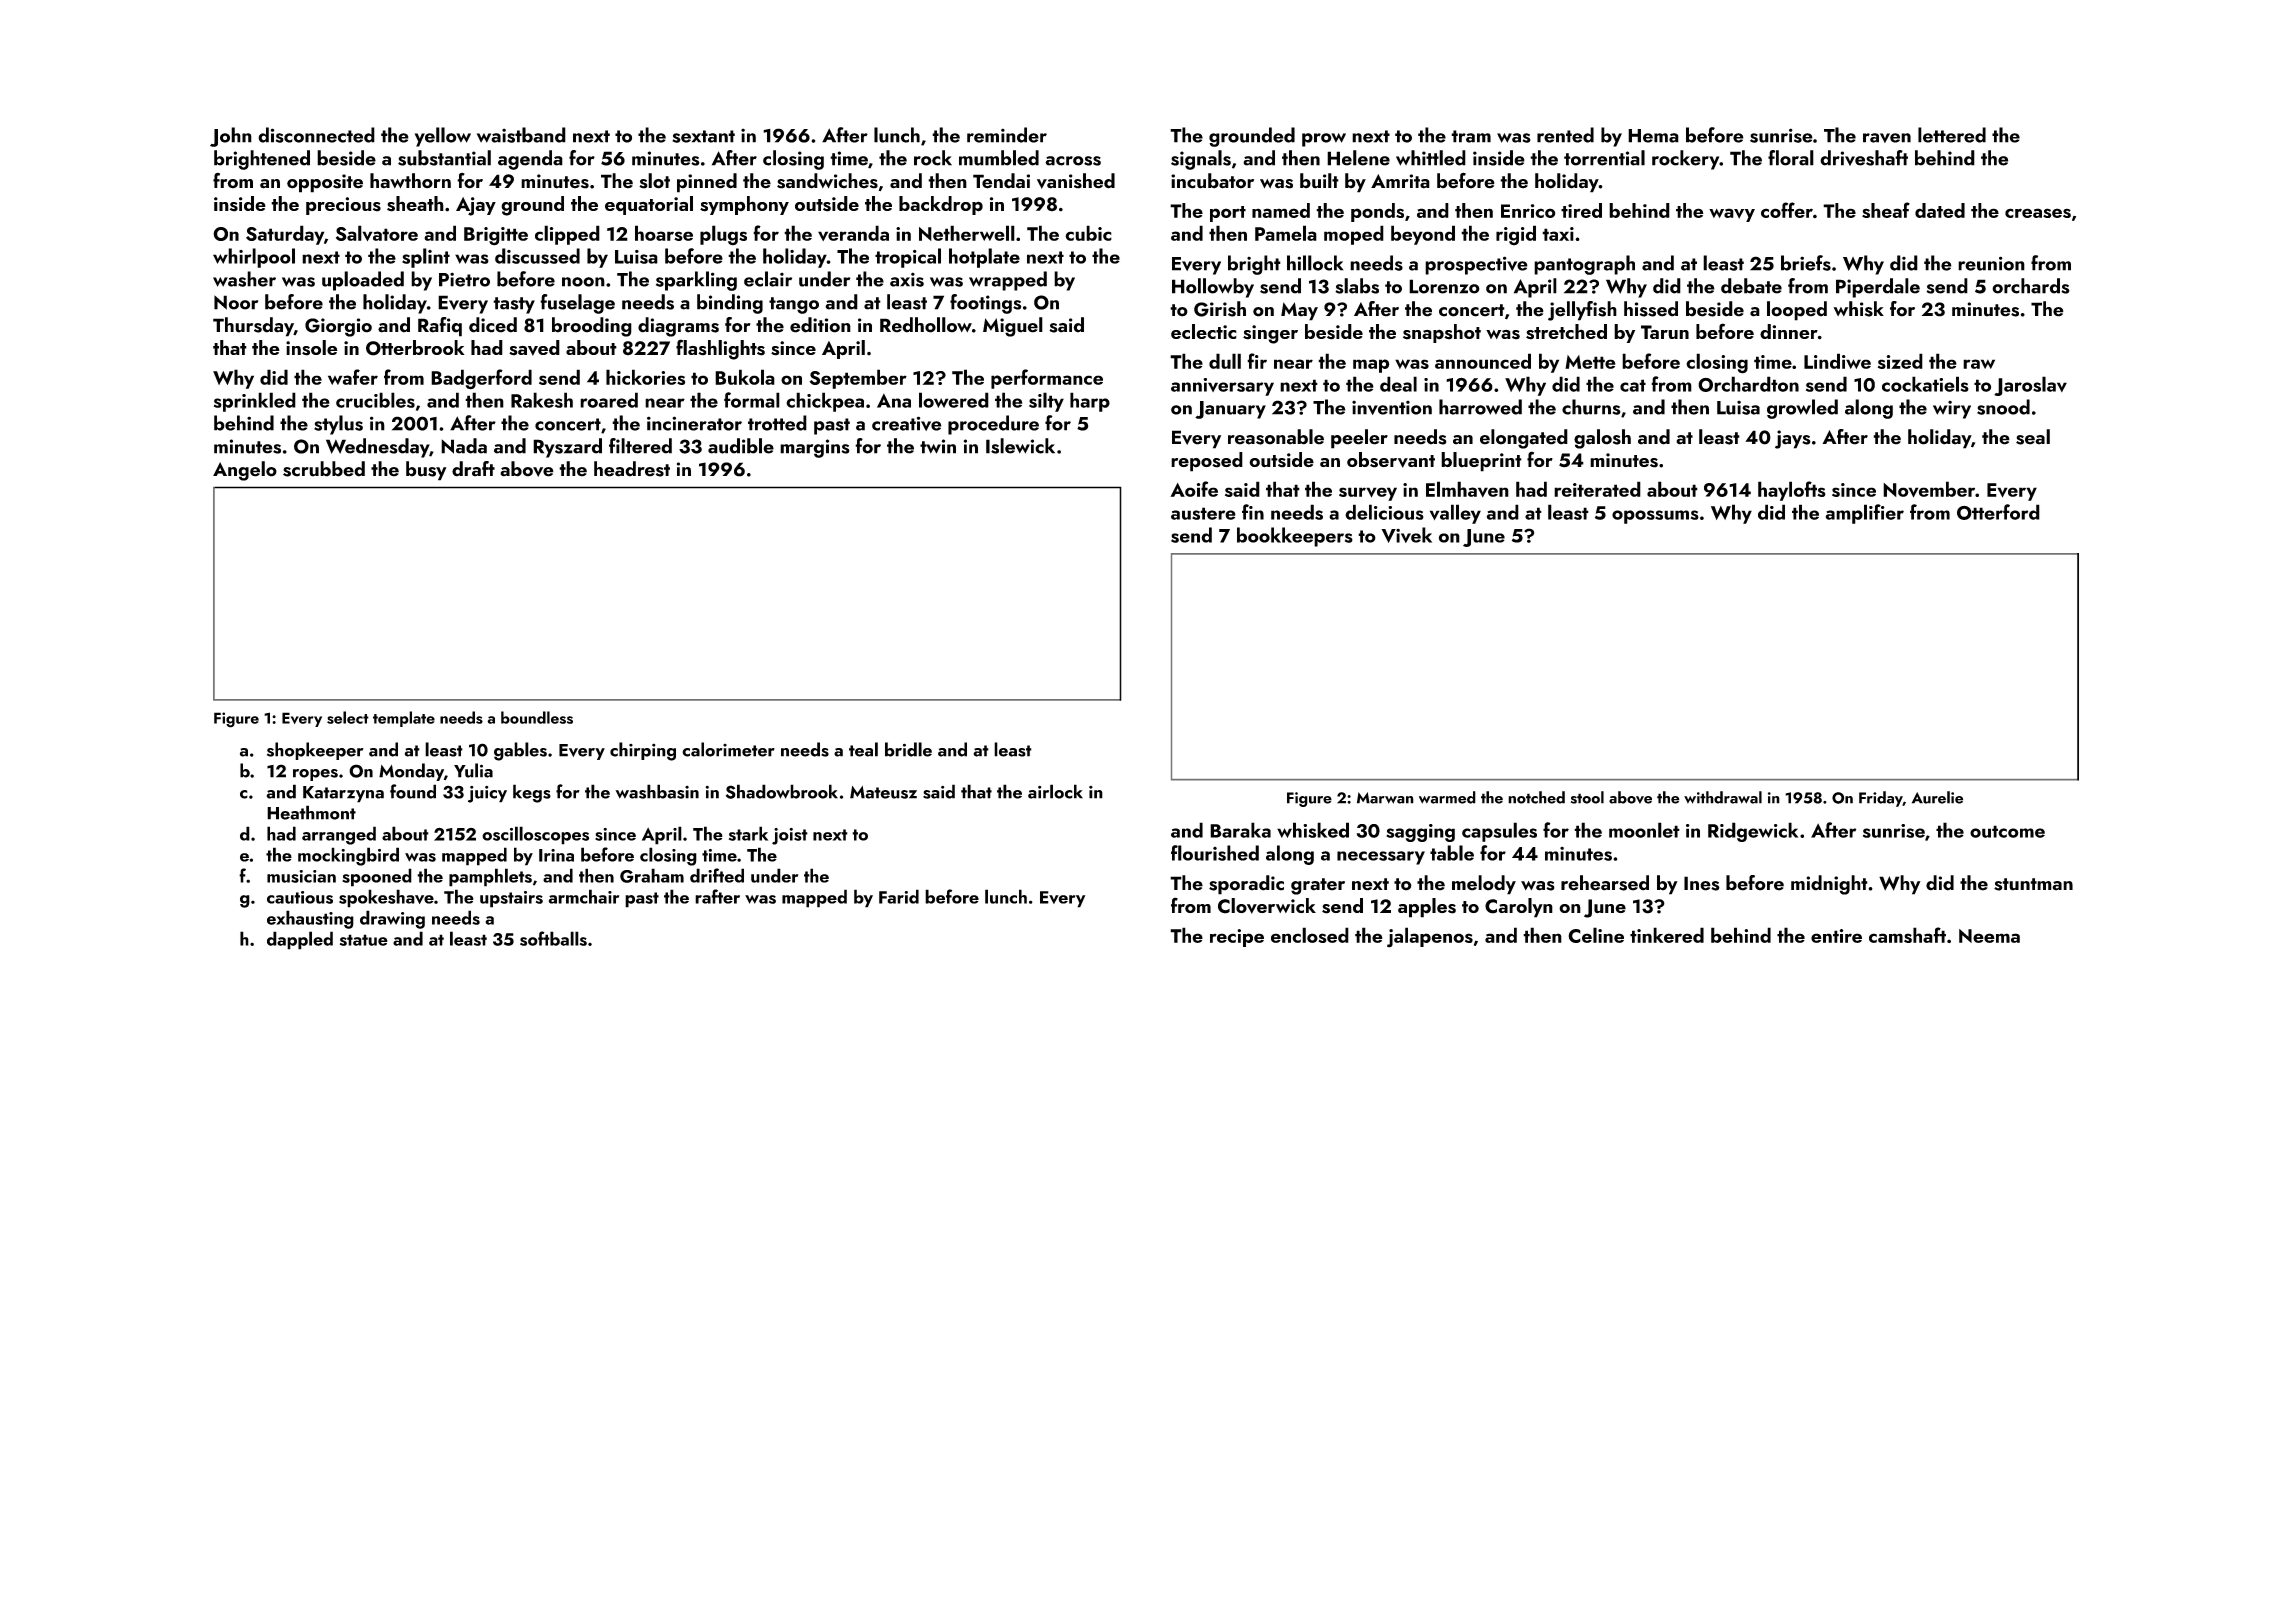  I want to click on armchair, so click(584, 896).
